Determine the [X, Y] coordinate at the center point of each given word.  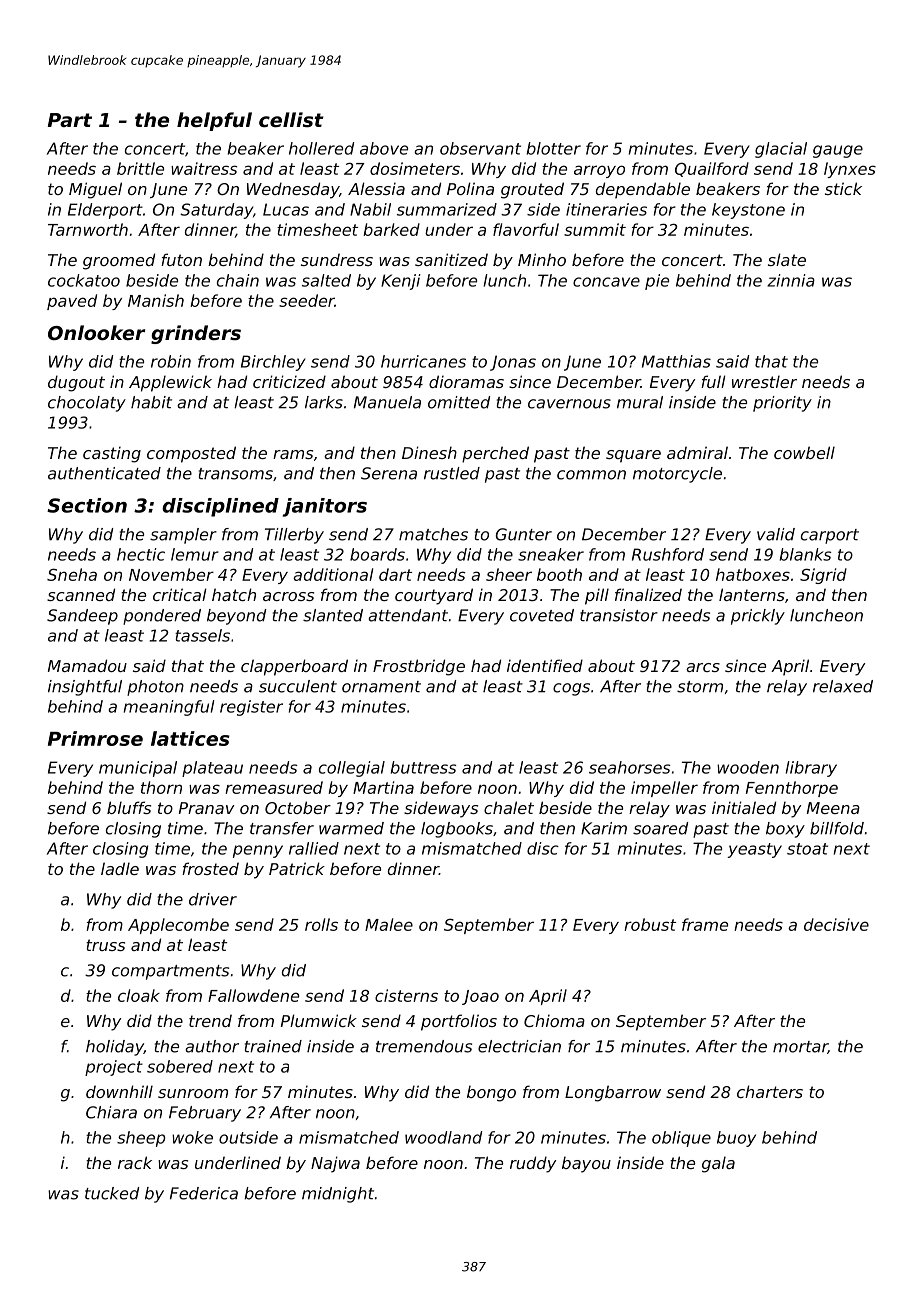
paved [72, 302]
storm [700, 687]
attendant [408, 615]
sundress [337, 259]
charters [770, 1091]
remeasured [274, 787]
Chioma [554, 1020]
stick [843, 188]
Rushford [668, 554]
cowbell [804, 452]
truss [105, 945]
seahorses [629, 767]
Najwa [335, 1164]
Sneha [72, 574]
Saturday [216, 211]
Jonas [513, 363]
